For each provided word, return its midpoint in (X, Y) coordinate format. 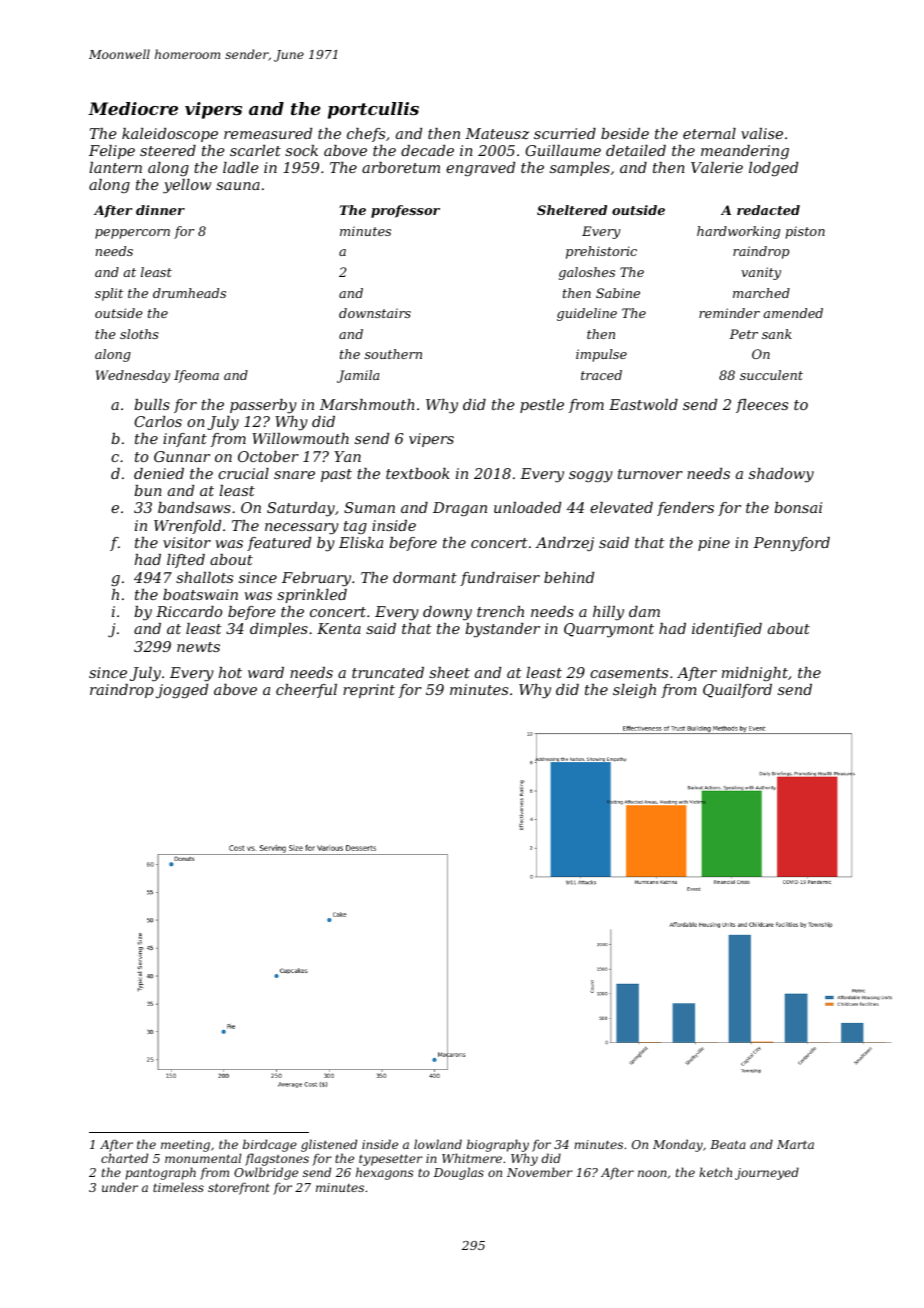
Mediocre (133, 108)
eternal (709, 133)
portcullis (373, 110)
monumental (203, 1158)
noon (652, 1173)
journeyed (767, 1173)
